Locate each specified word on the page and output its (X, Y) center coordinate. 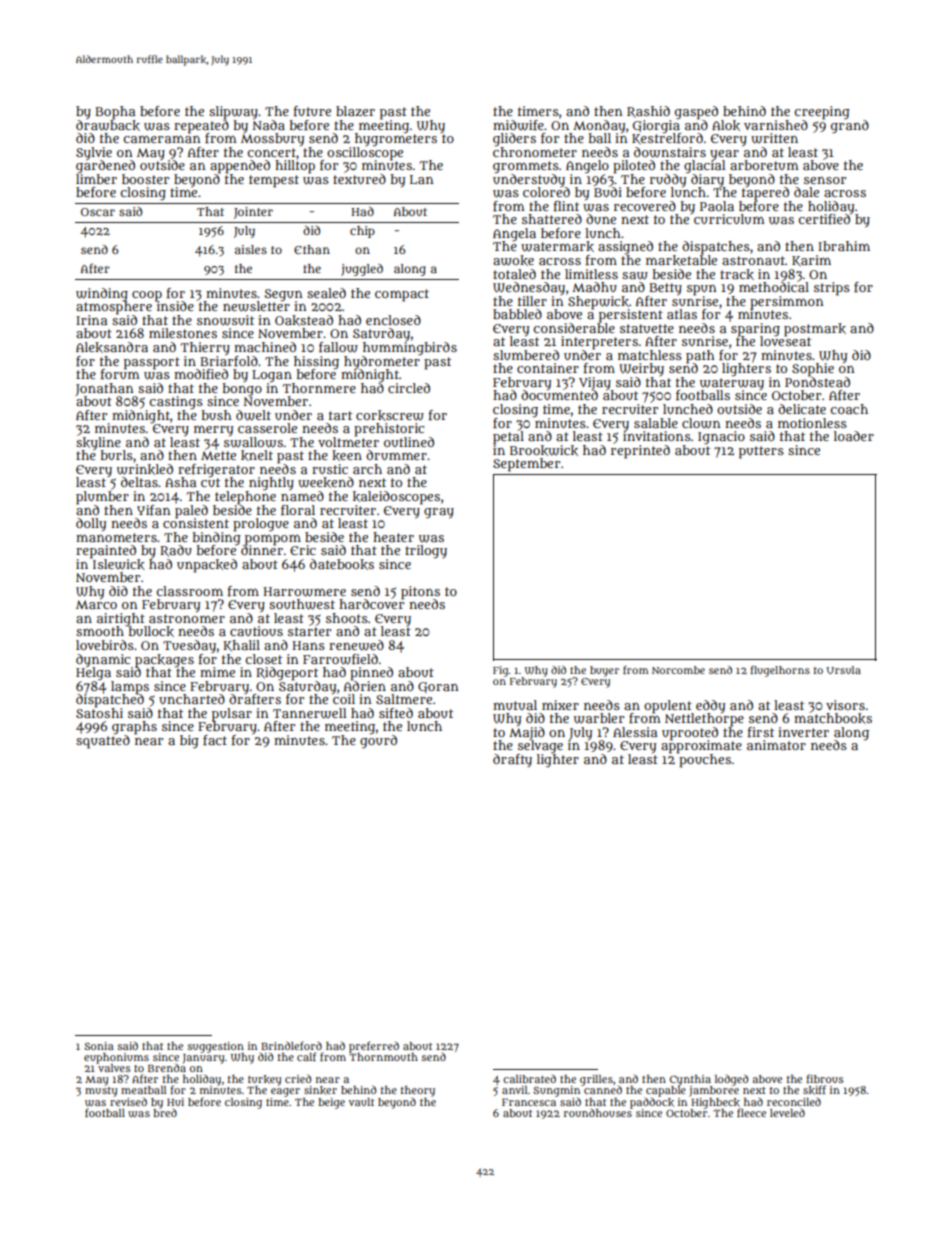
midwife (518, 125)
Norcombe (678, 670)
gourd (378, 742)
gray (439, 513)
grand (850, 126)
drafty (512, 760)
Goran (438, 687)
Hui (175, 1102)
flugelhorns (780, 671)
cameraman (161, 139)
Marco (96, 604)
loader (854, 436)
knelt (257, 455)
